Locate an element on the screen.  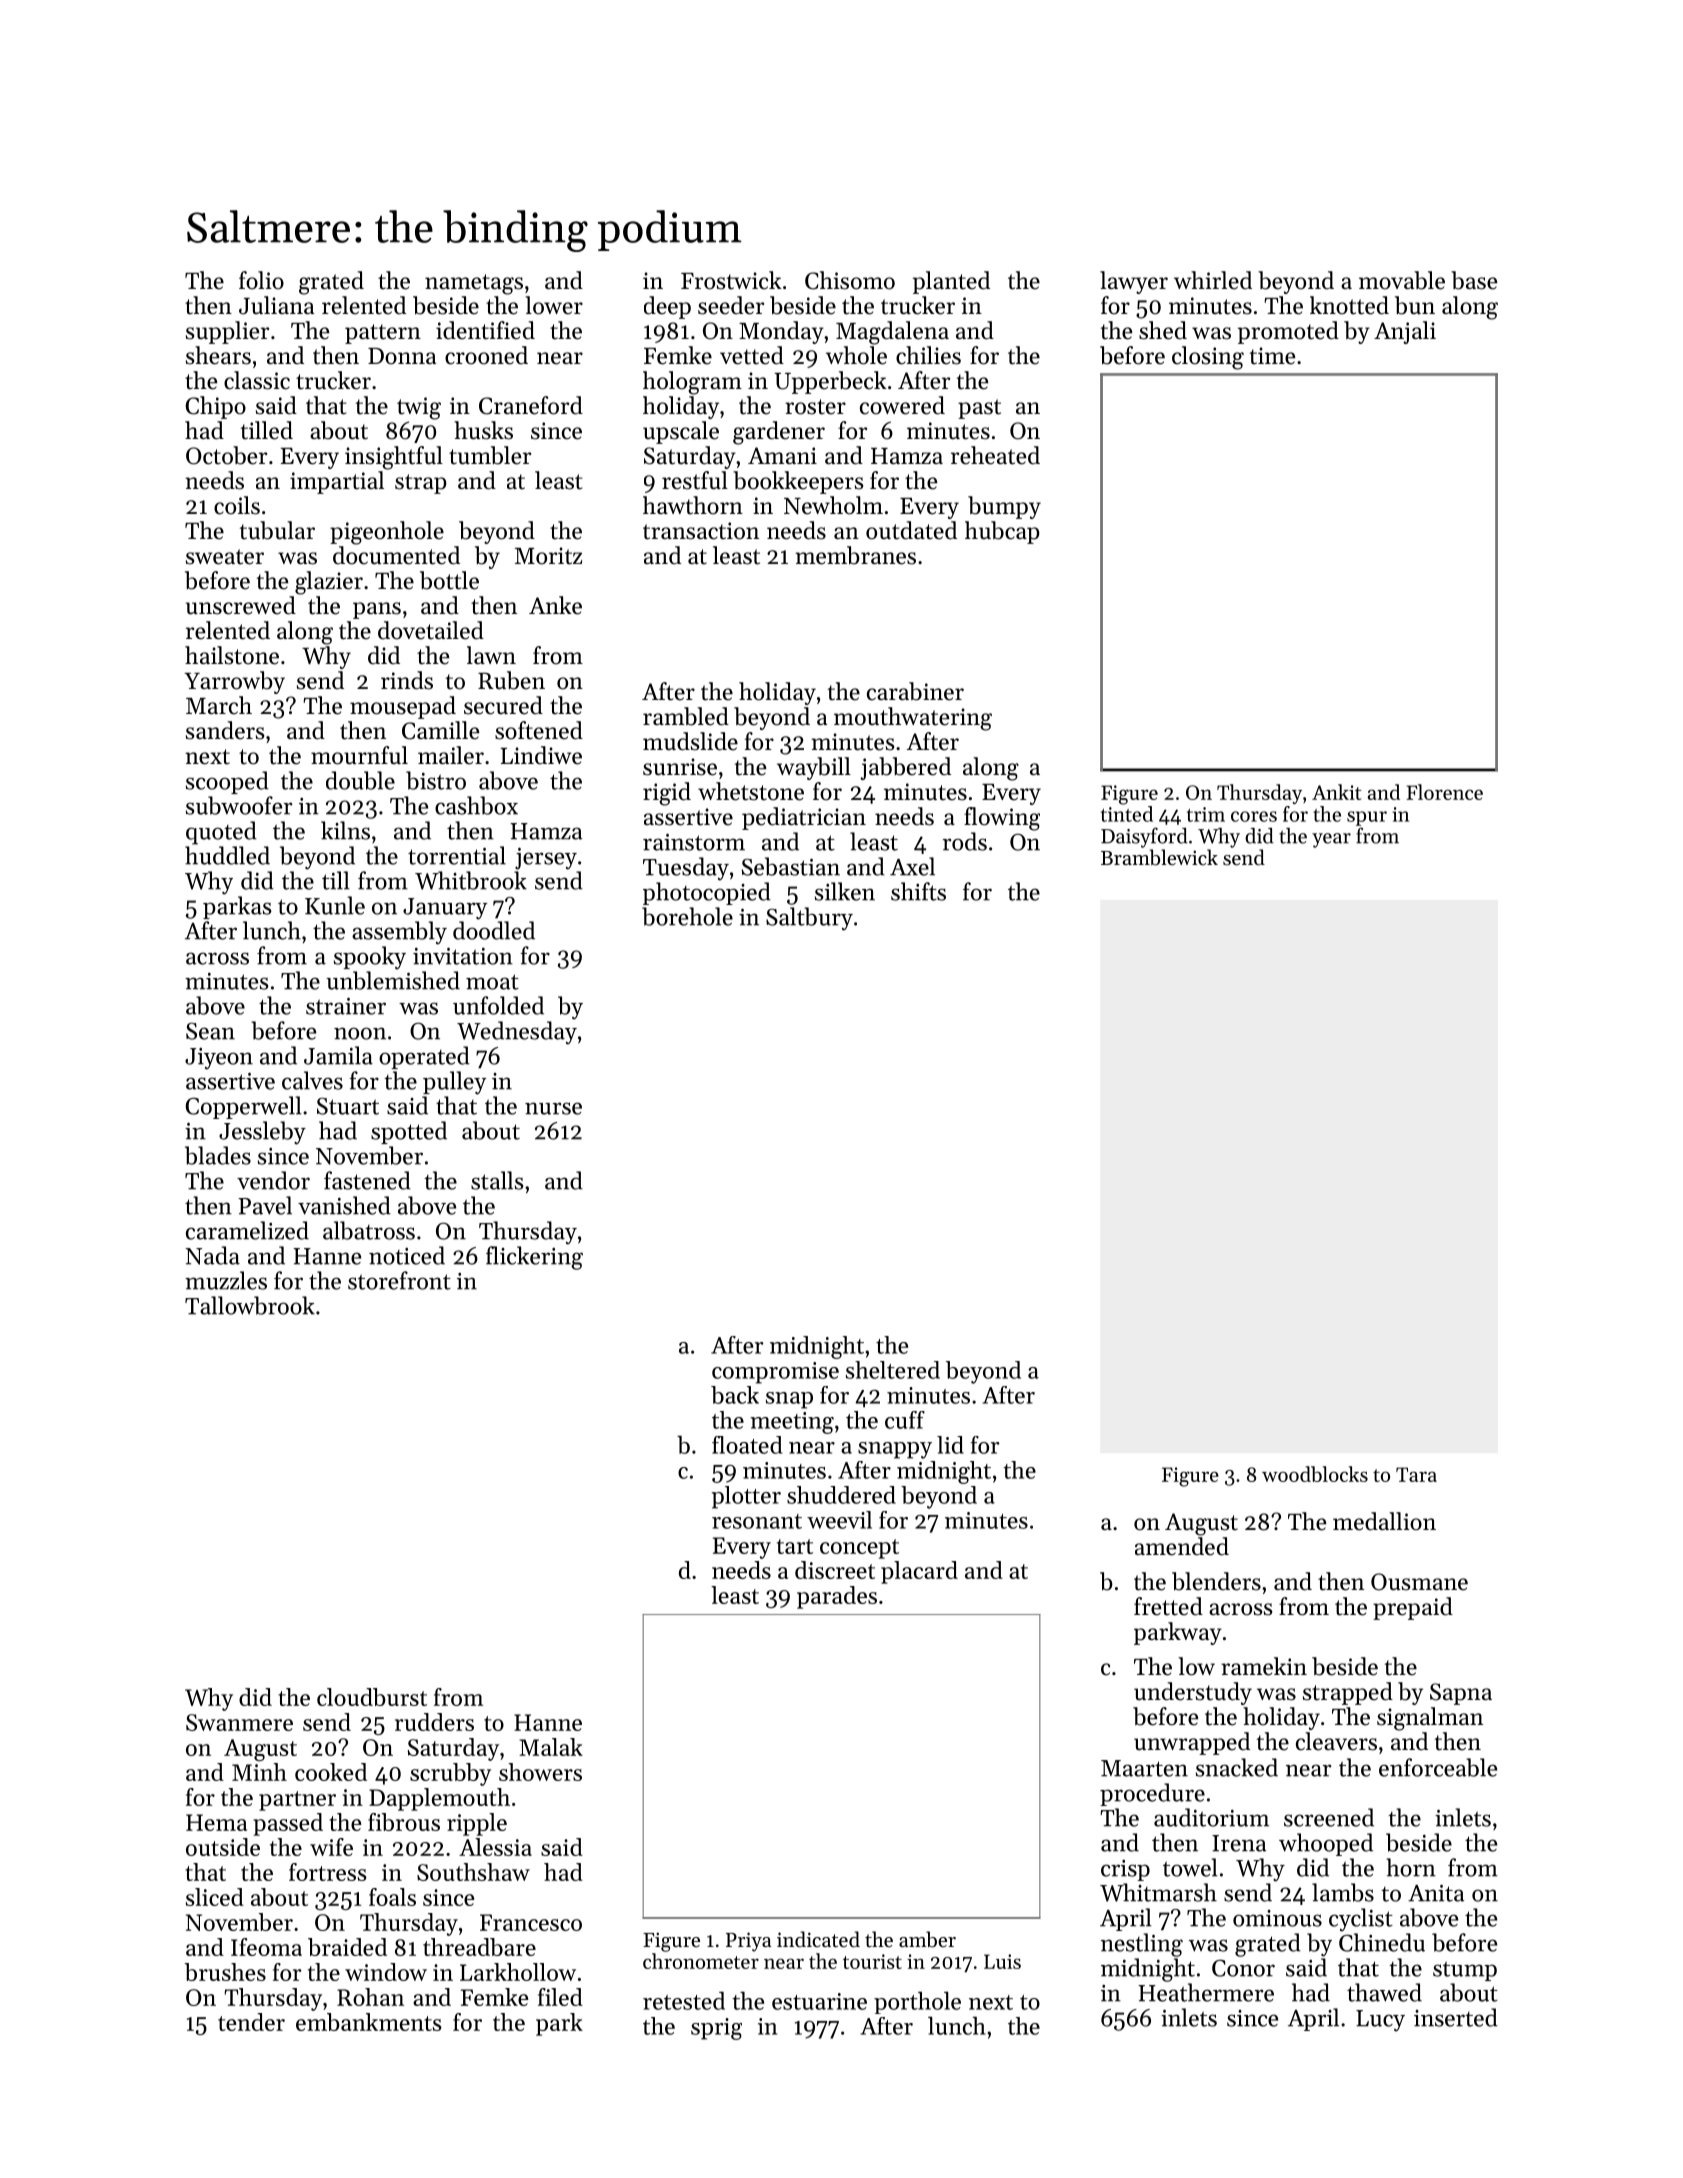
Newholm is located at coordinates (833, 505).
